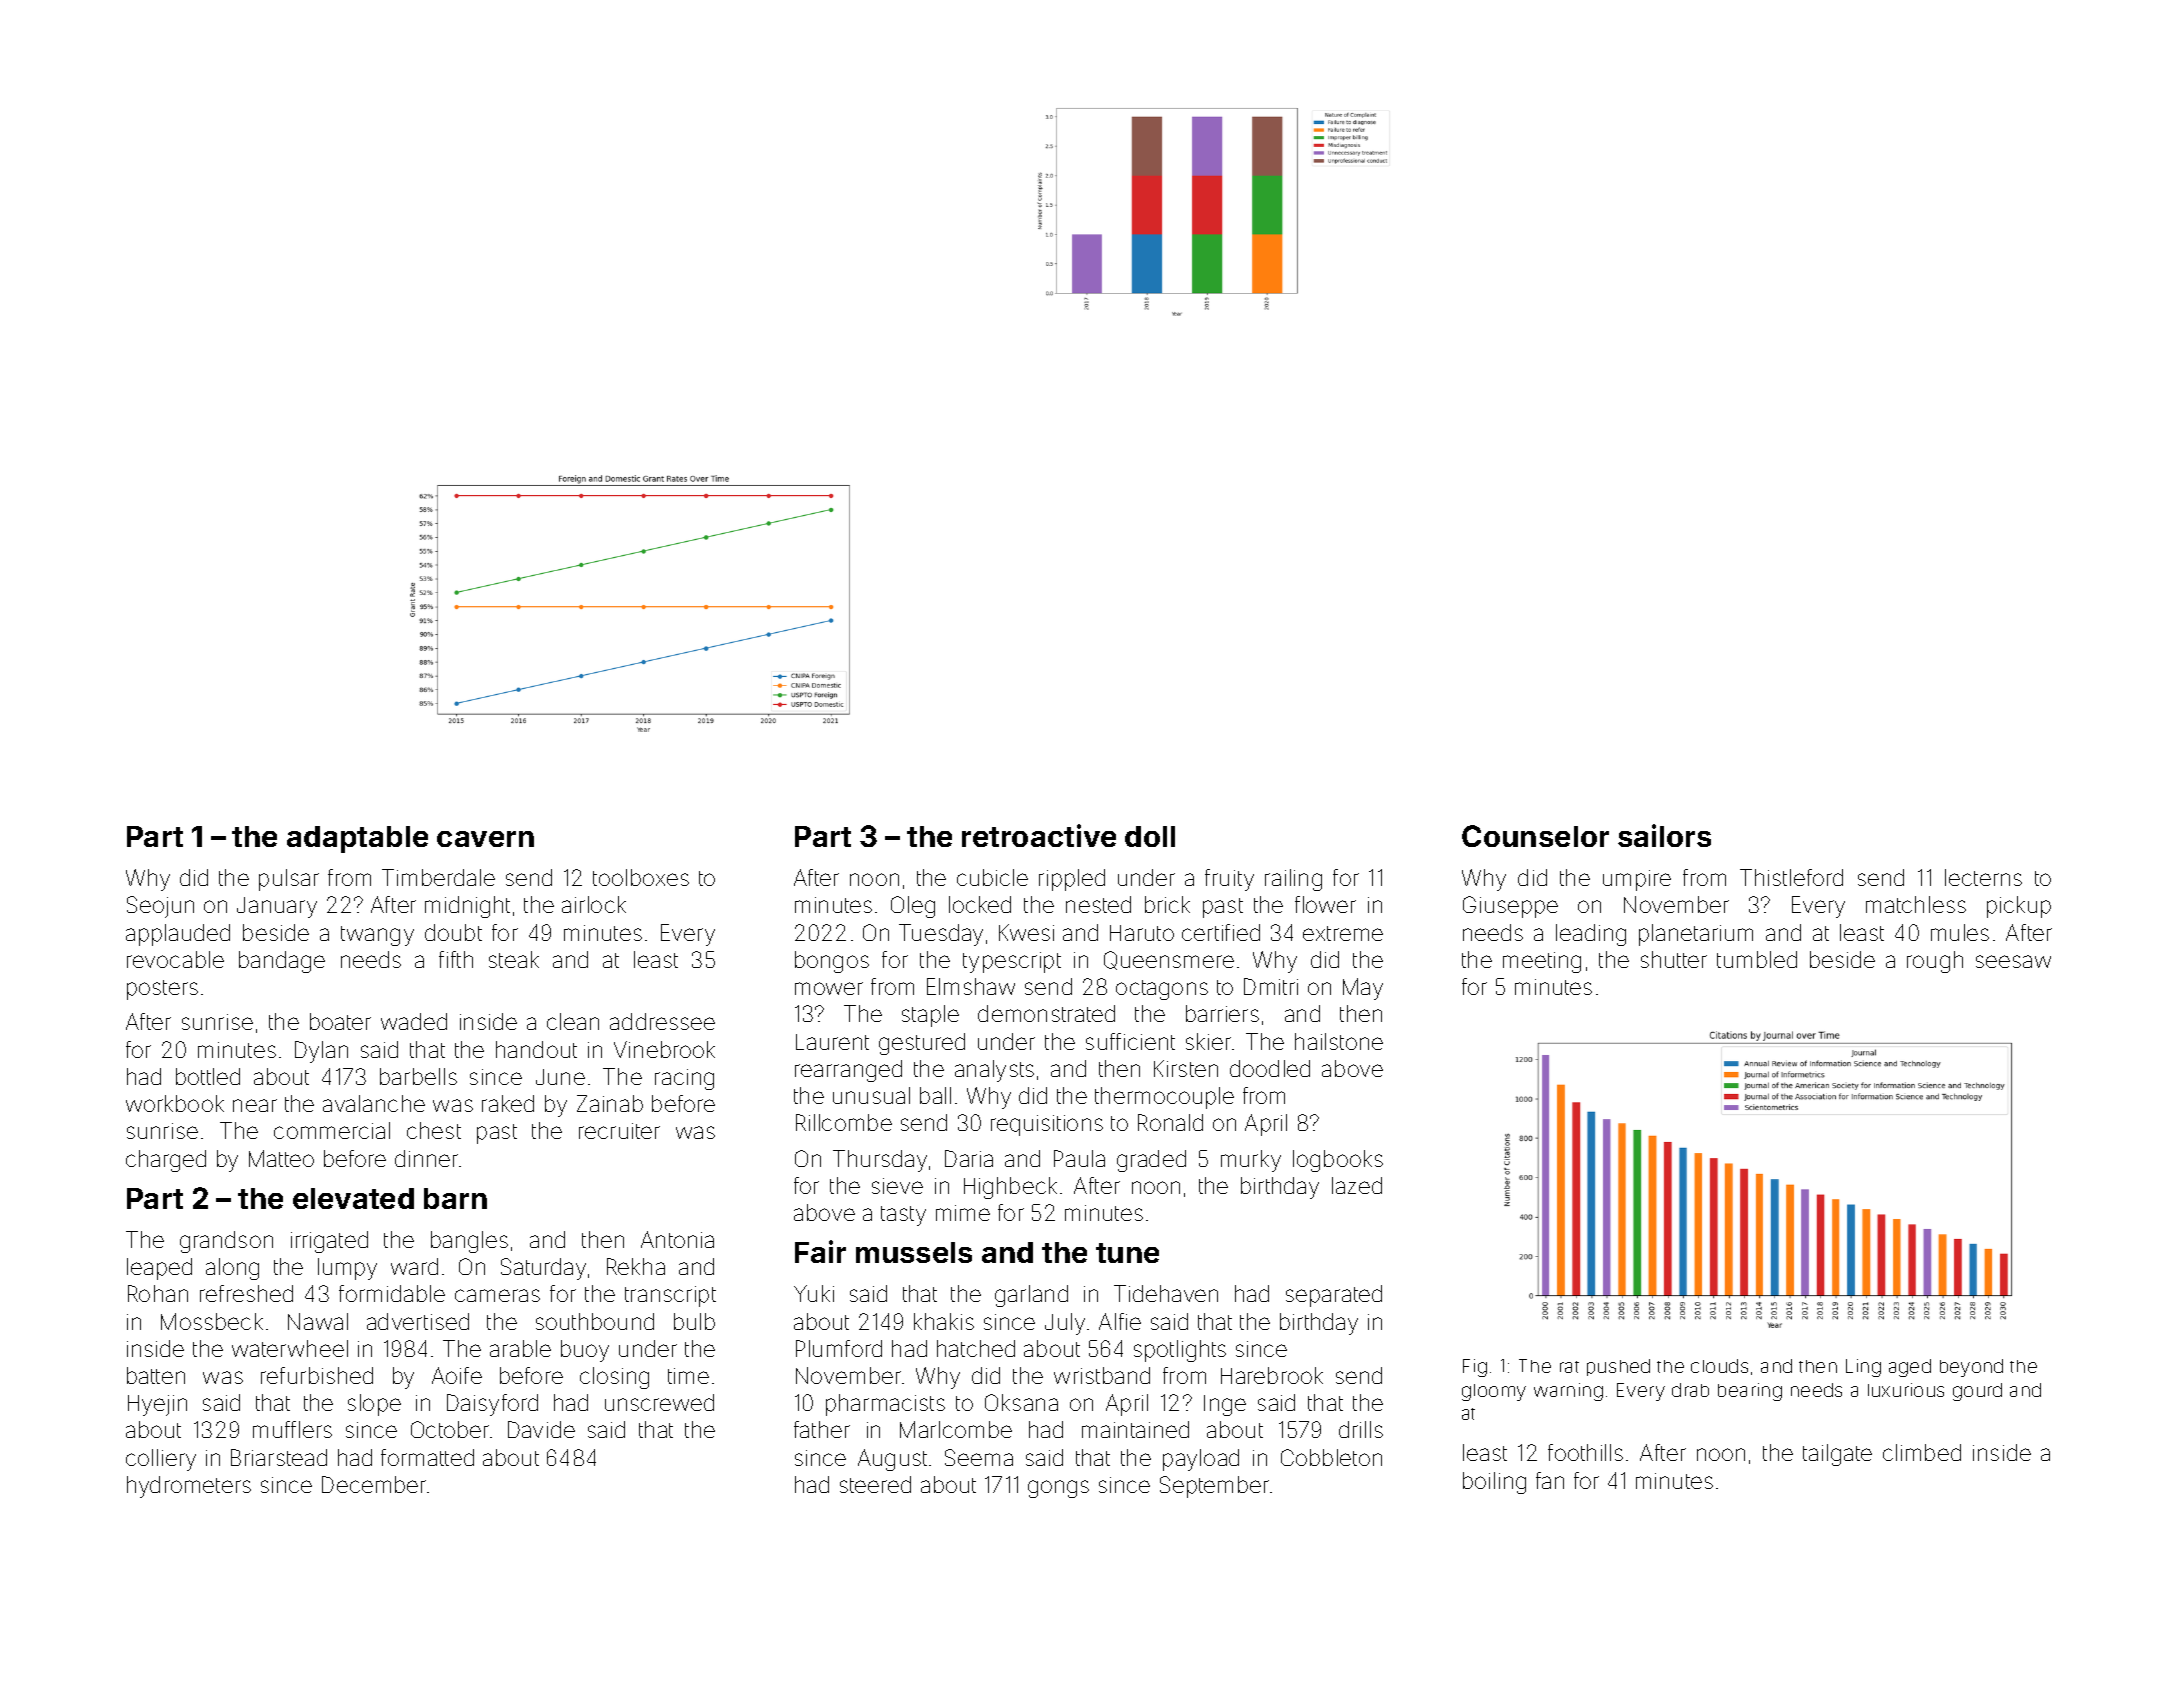 Image resolution: width=2178 pixels, height=1683 pixels. What do you see at coordinates (1151, 1161) in the image?
I see `graded` at bounding box center [1151, 1161].
